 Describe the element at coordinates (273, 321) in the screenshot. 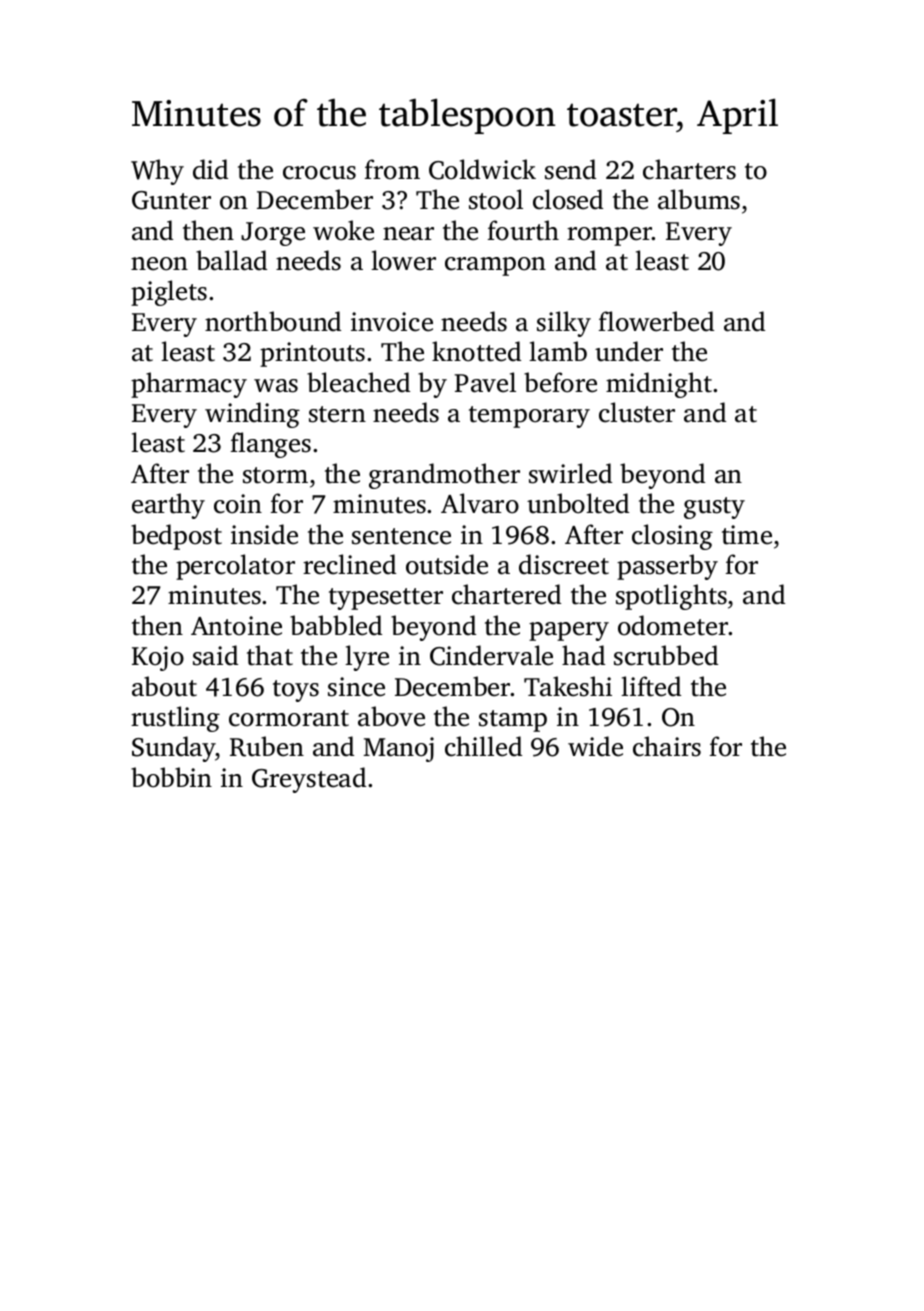

I see `northbound` at that location.
